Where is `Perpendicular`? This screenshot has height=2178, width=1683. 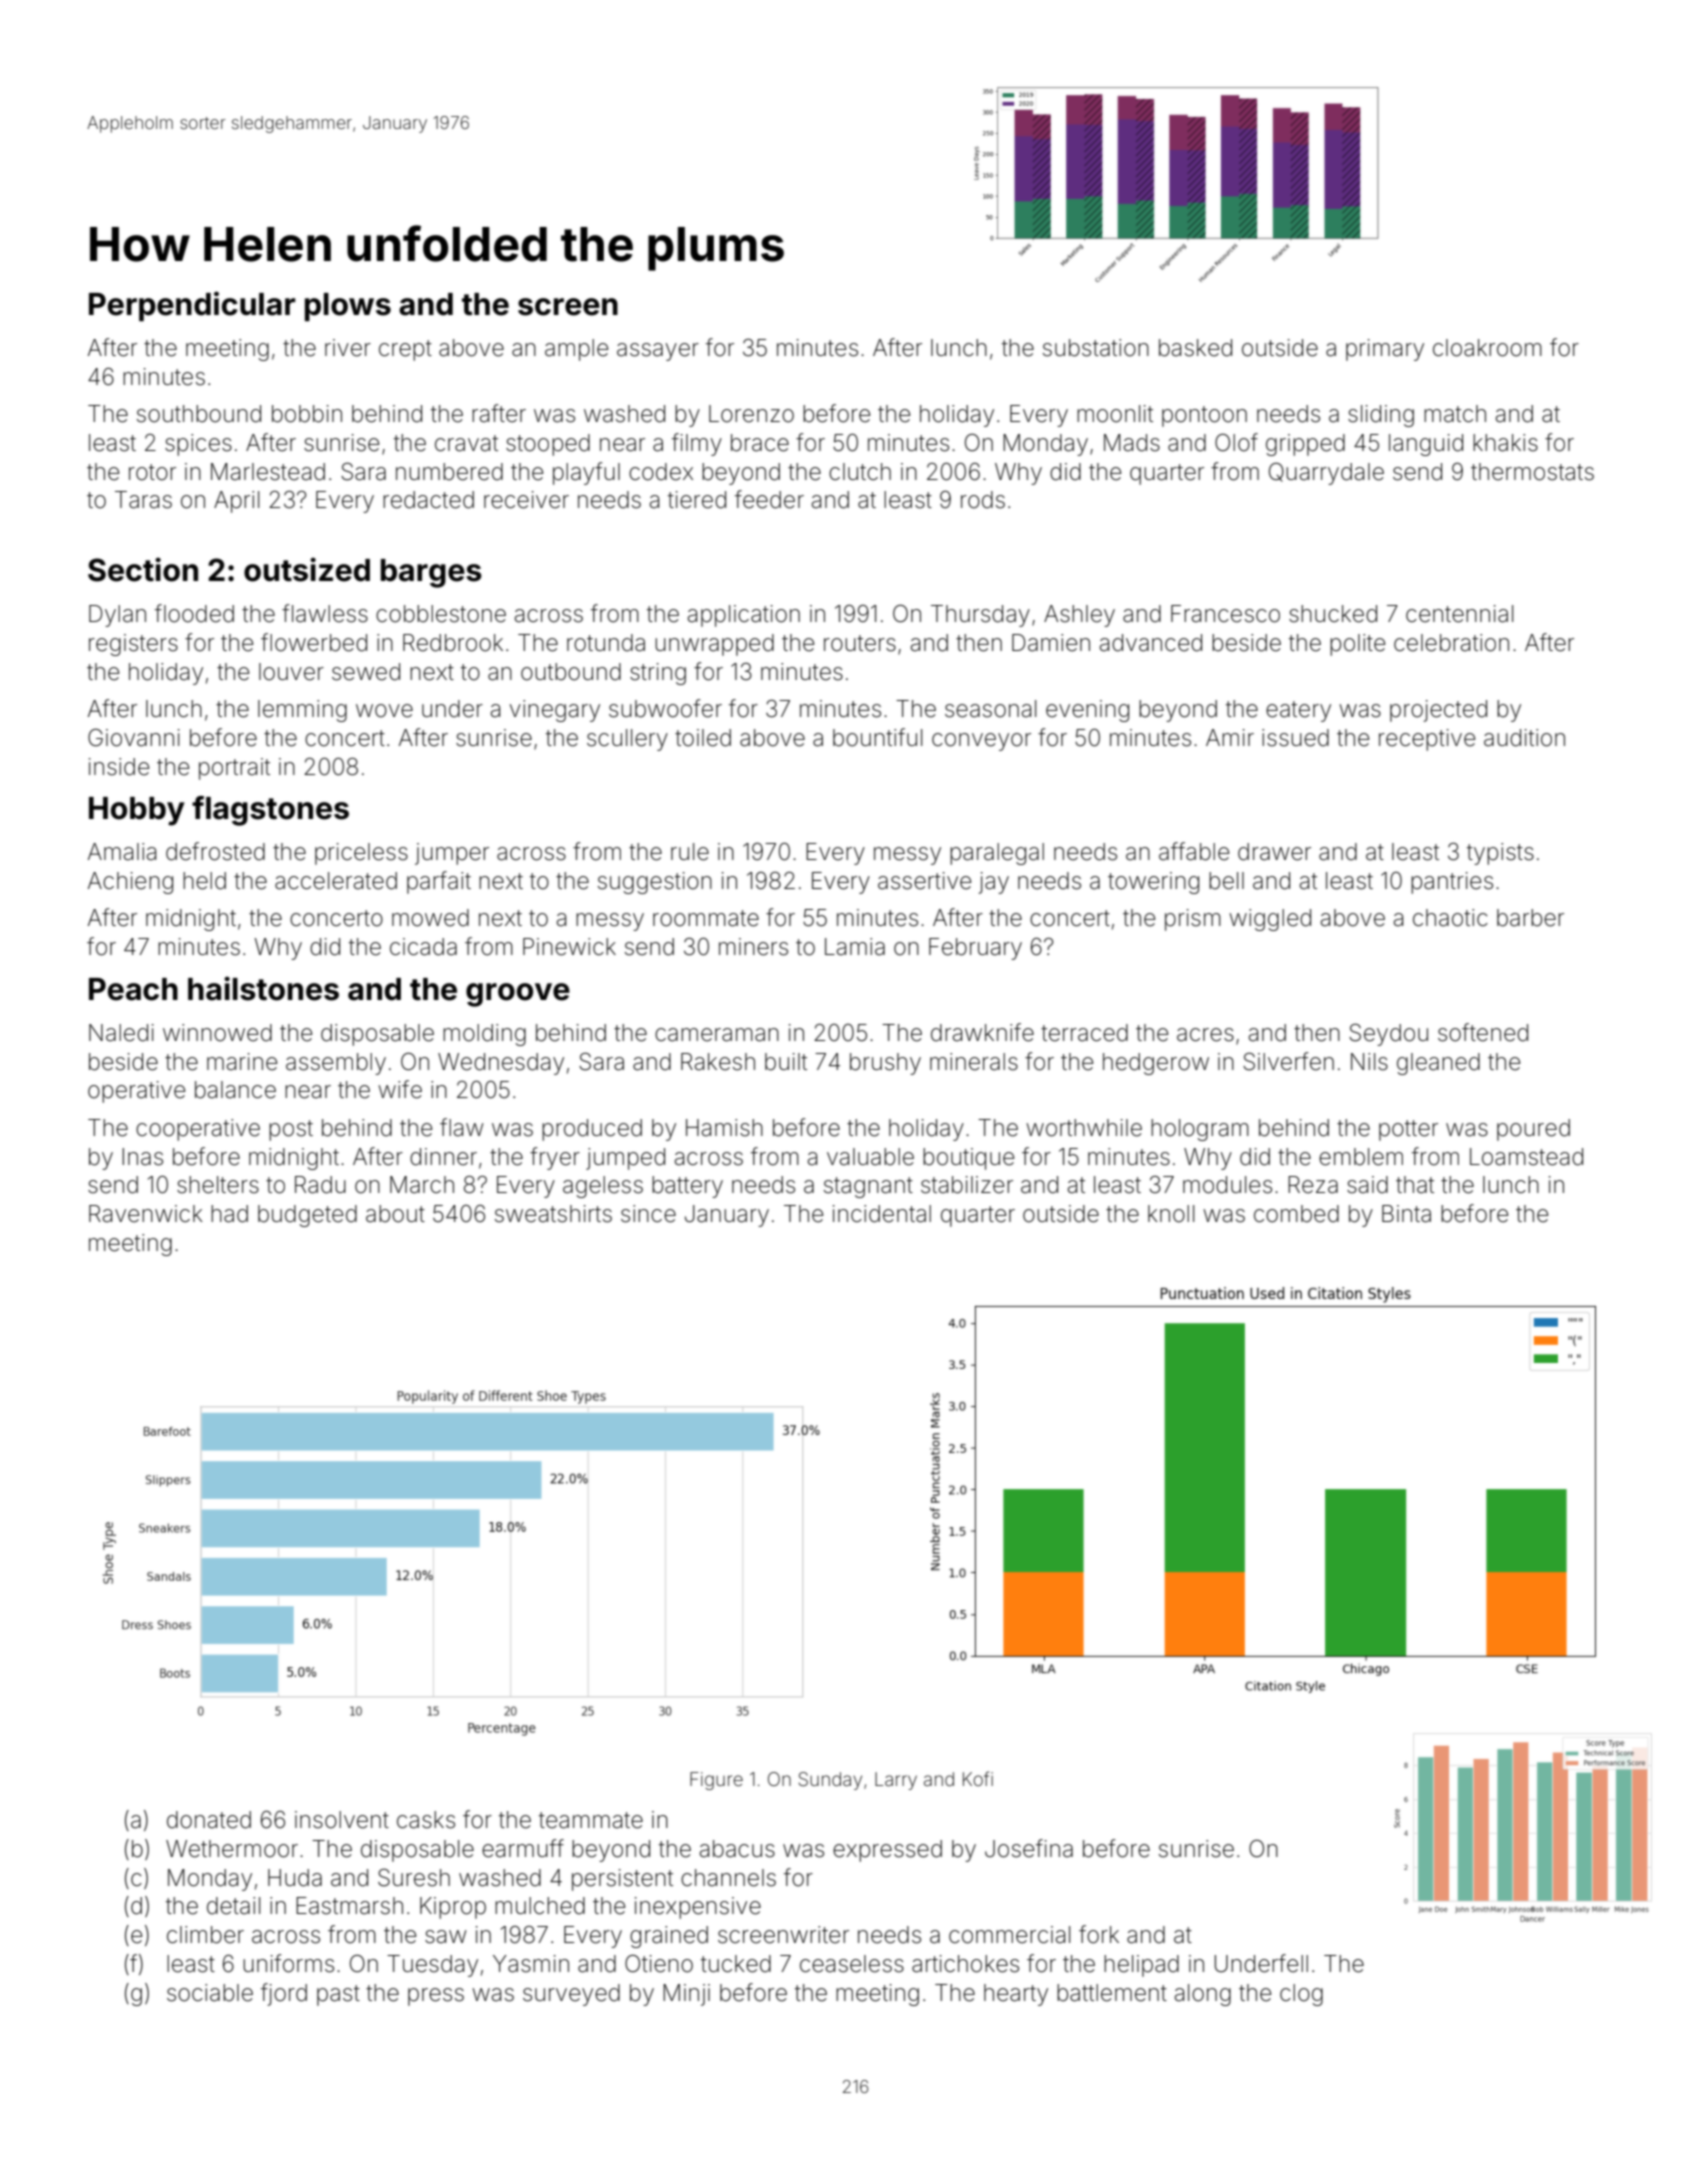 Perpendicular is located at coordinates (192, 306).
